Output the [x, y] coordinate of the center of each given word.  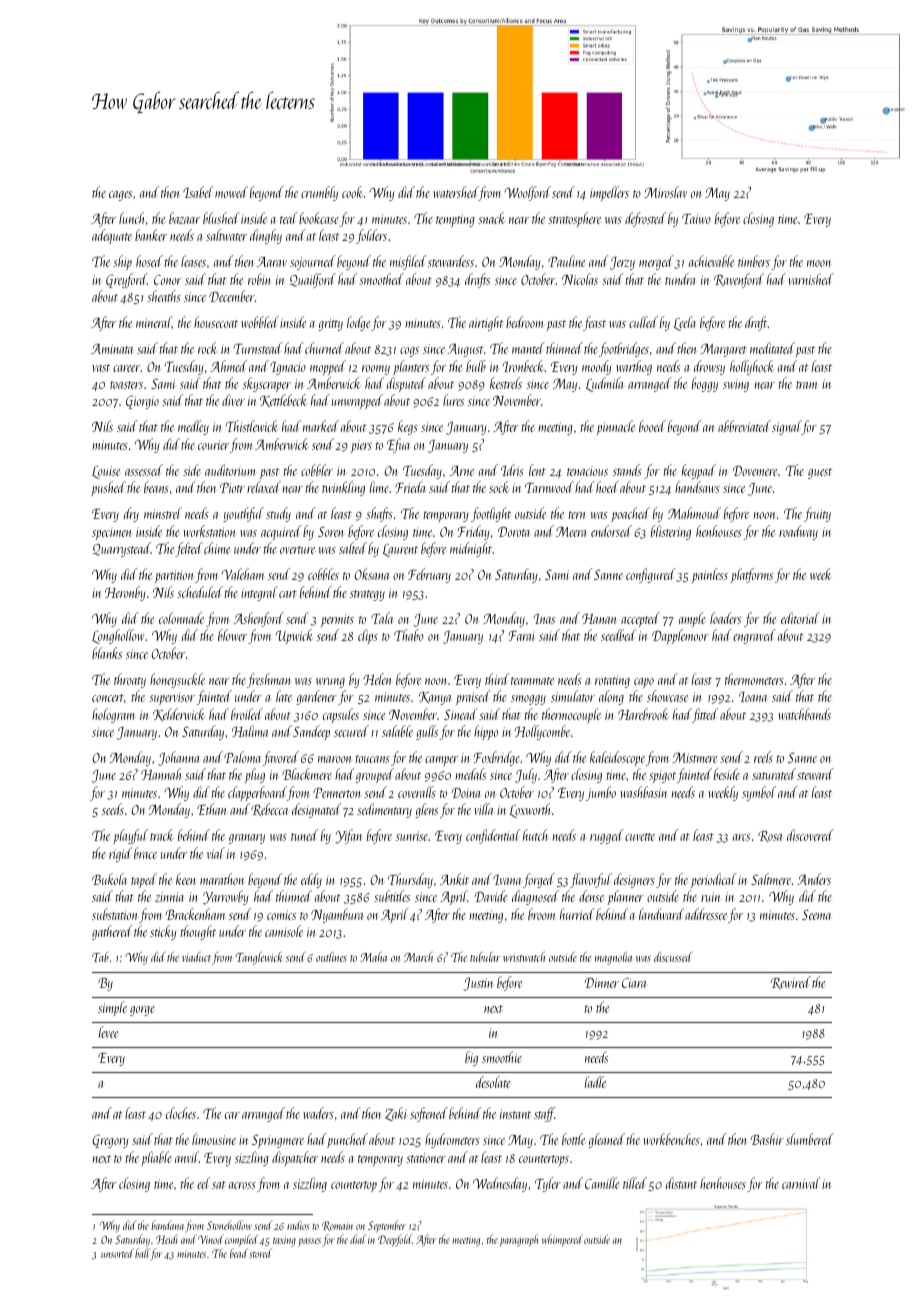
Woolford [527, 193]
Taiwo [696, 219]
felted [189, 549]
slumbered [810, 1139]
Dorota [514, 532]
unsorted [117, 1253]
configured [651, 575]
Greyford [126, 280]
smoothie [502, 1057]
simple [112, 1008]
